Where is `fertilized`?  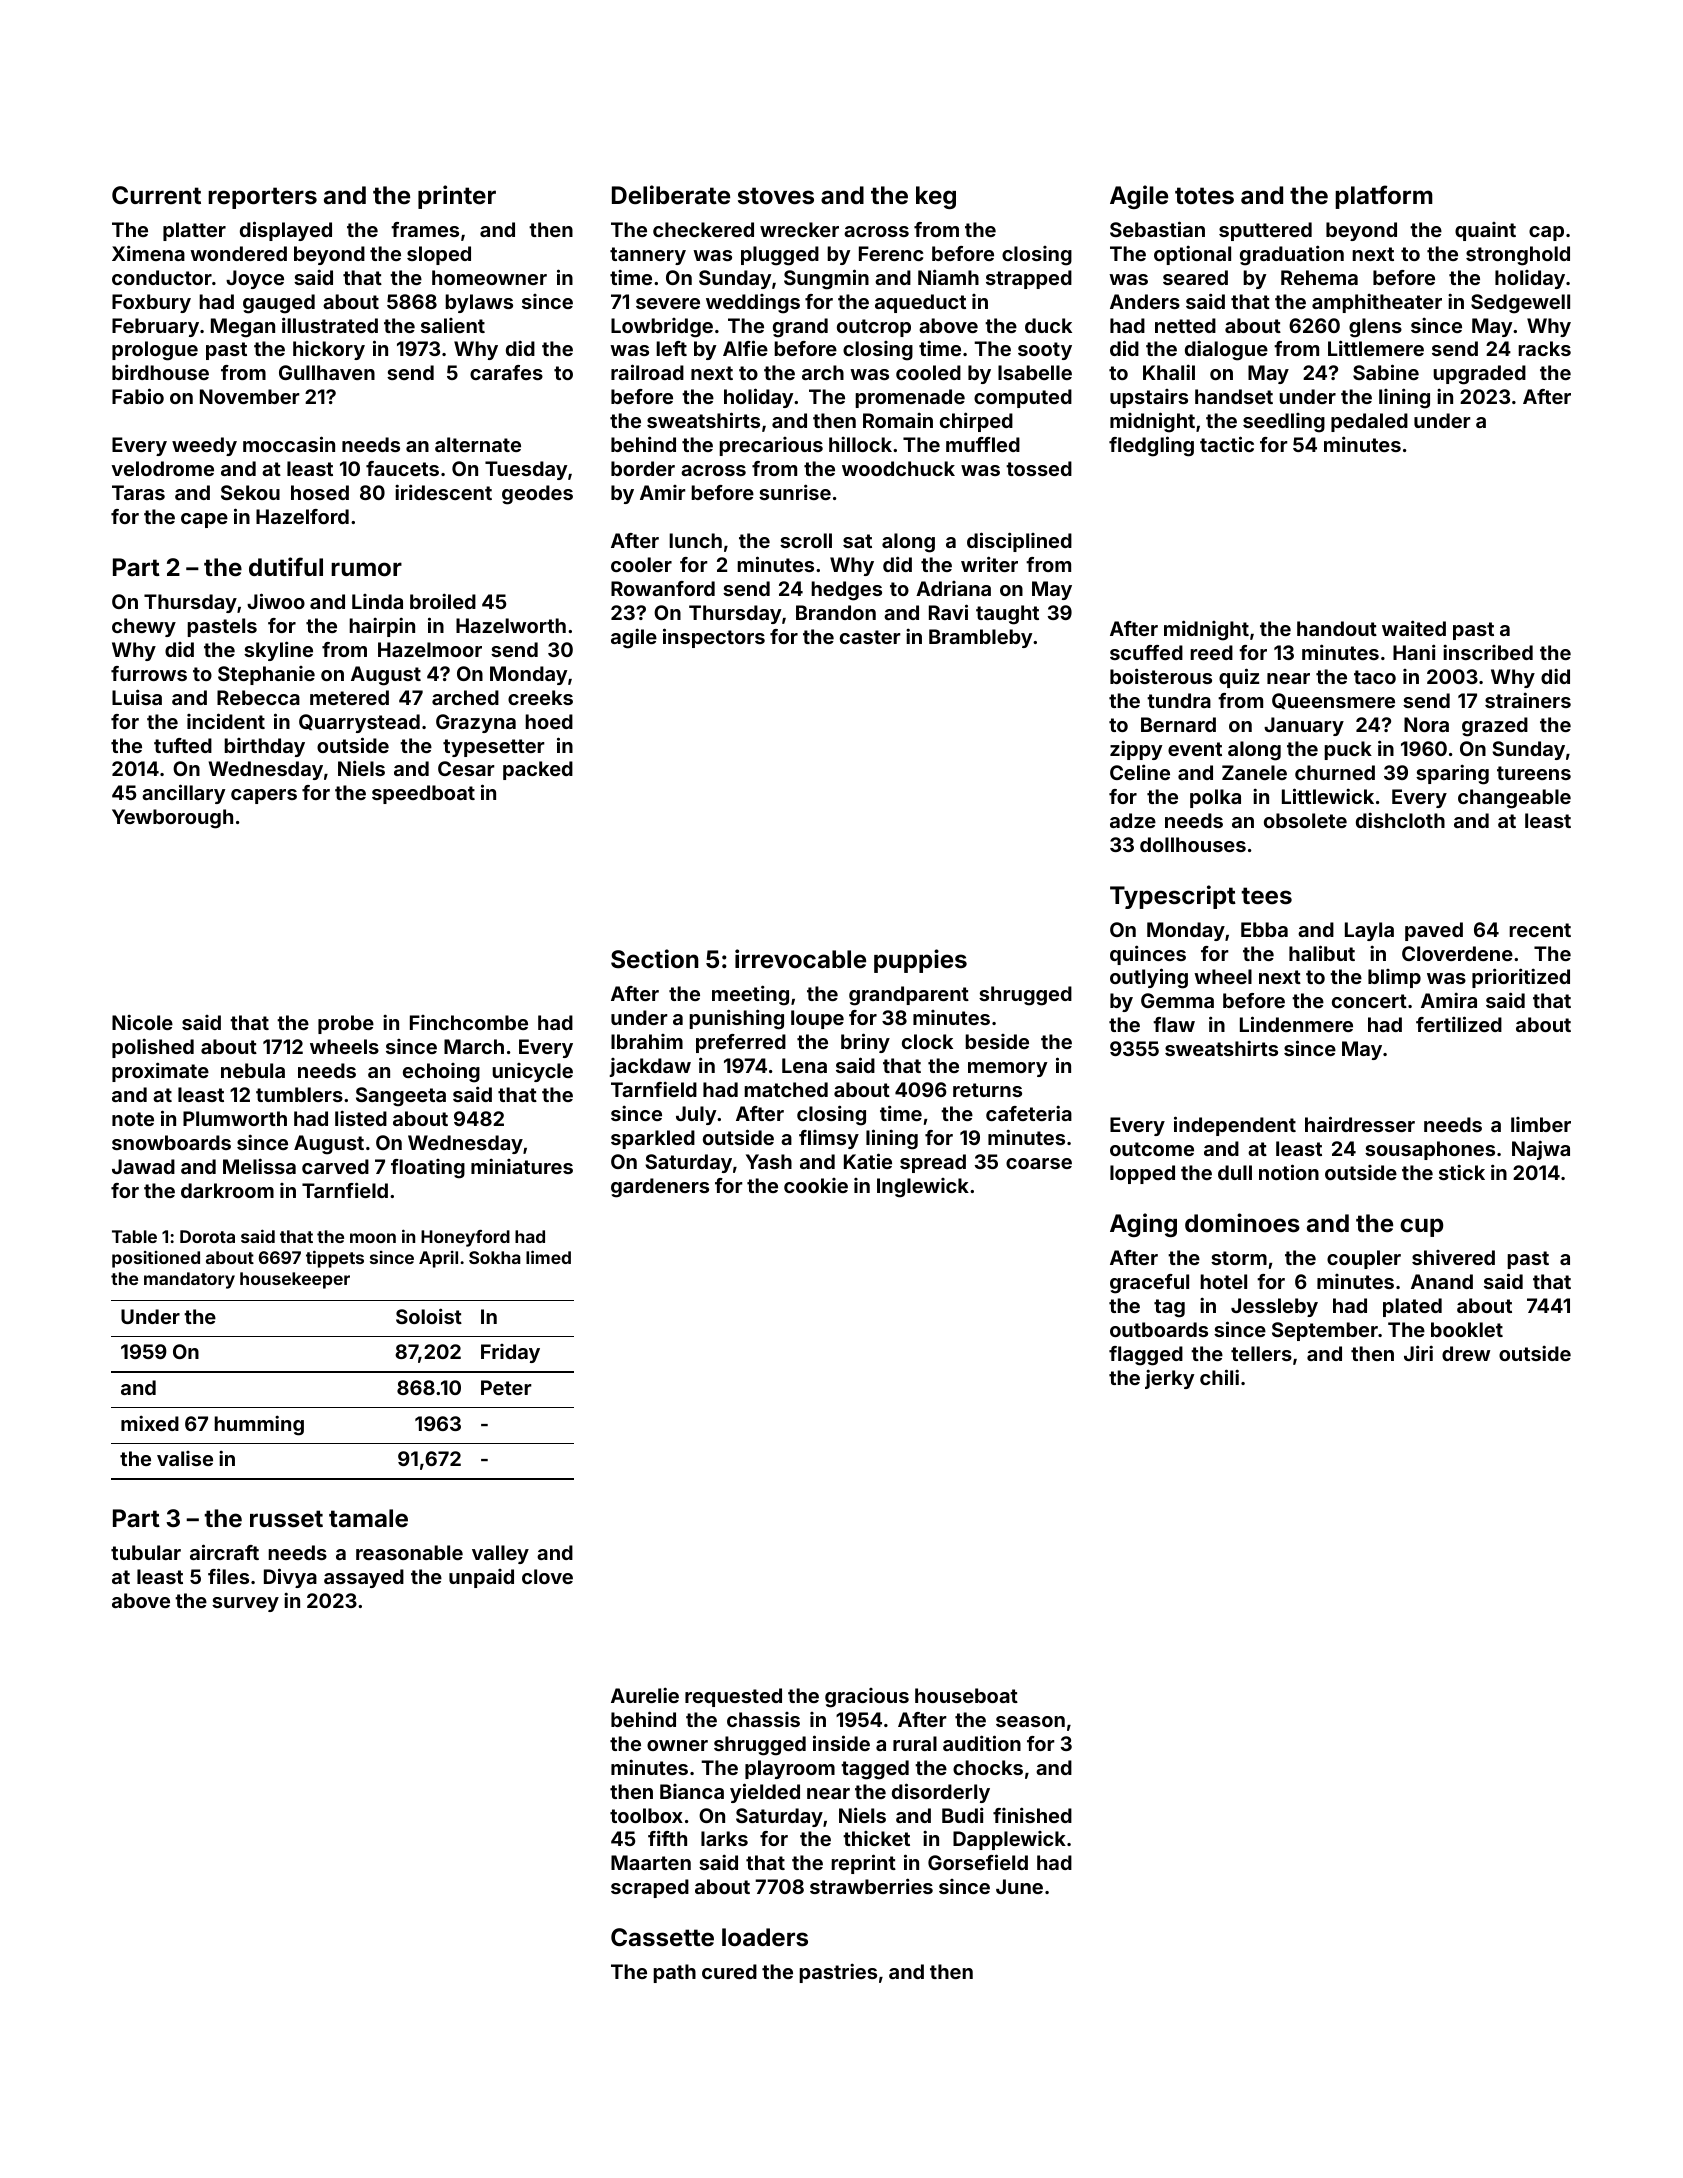 fertilized is located at coordinates (1459, 1024).
